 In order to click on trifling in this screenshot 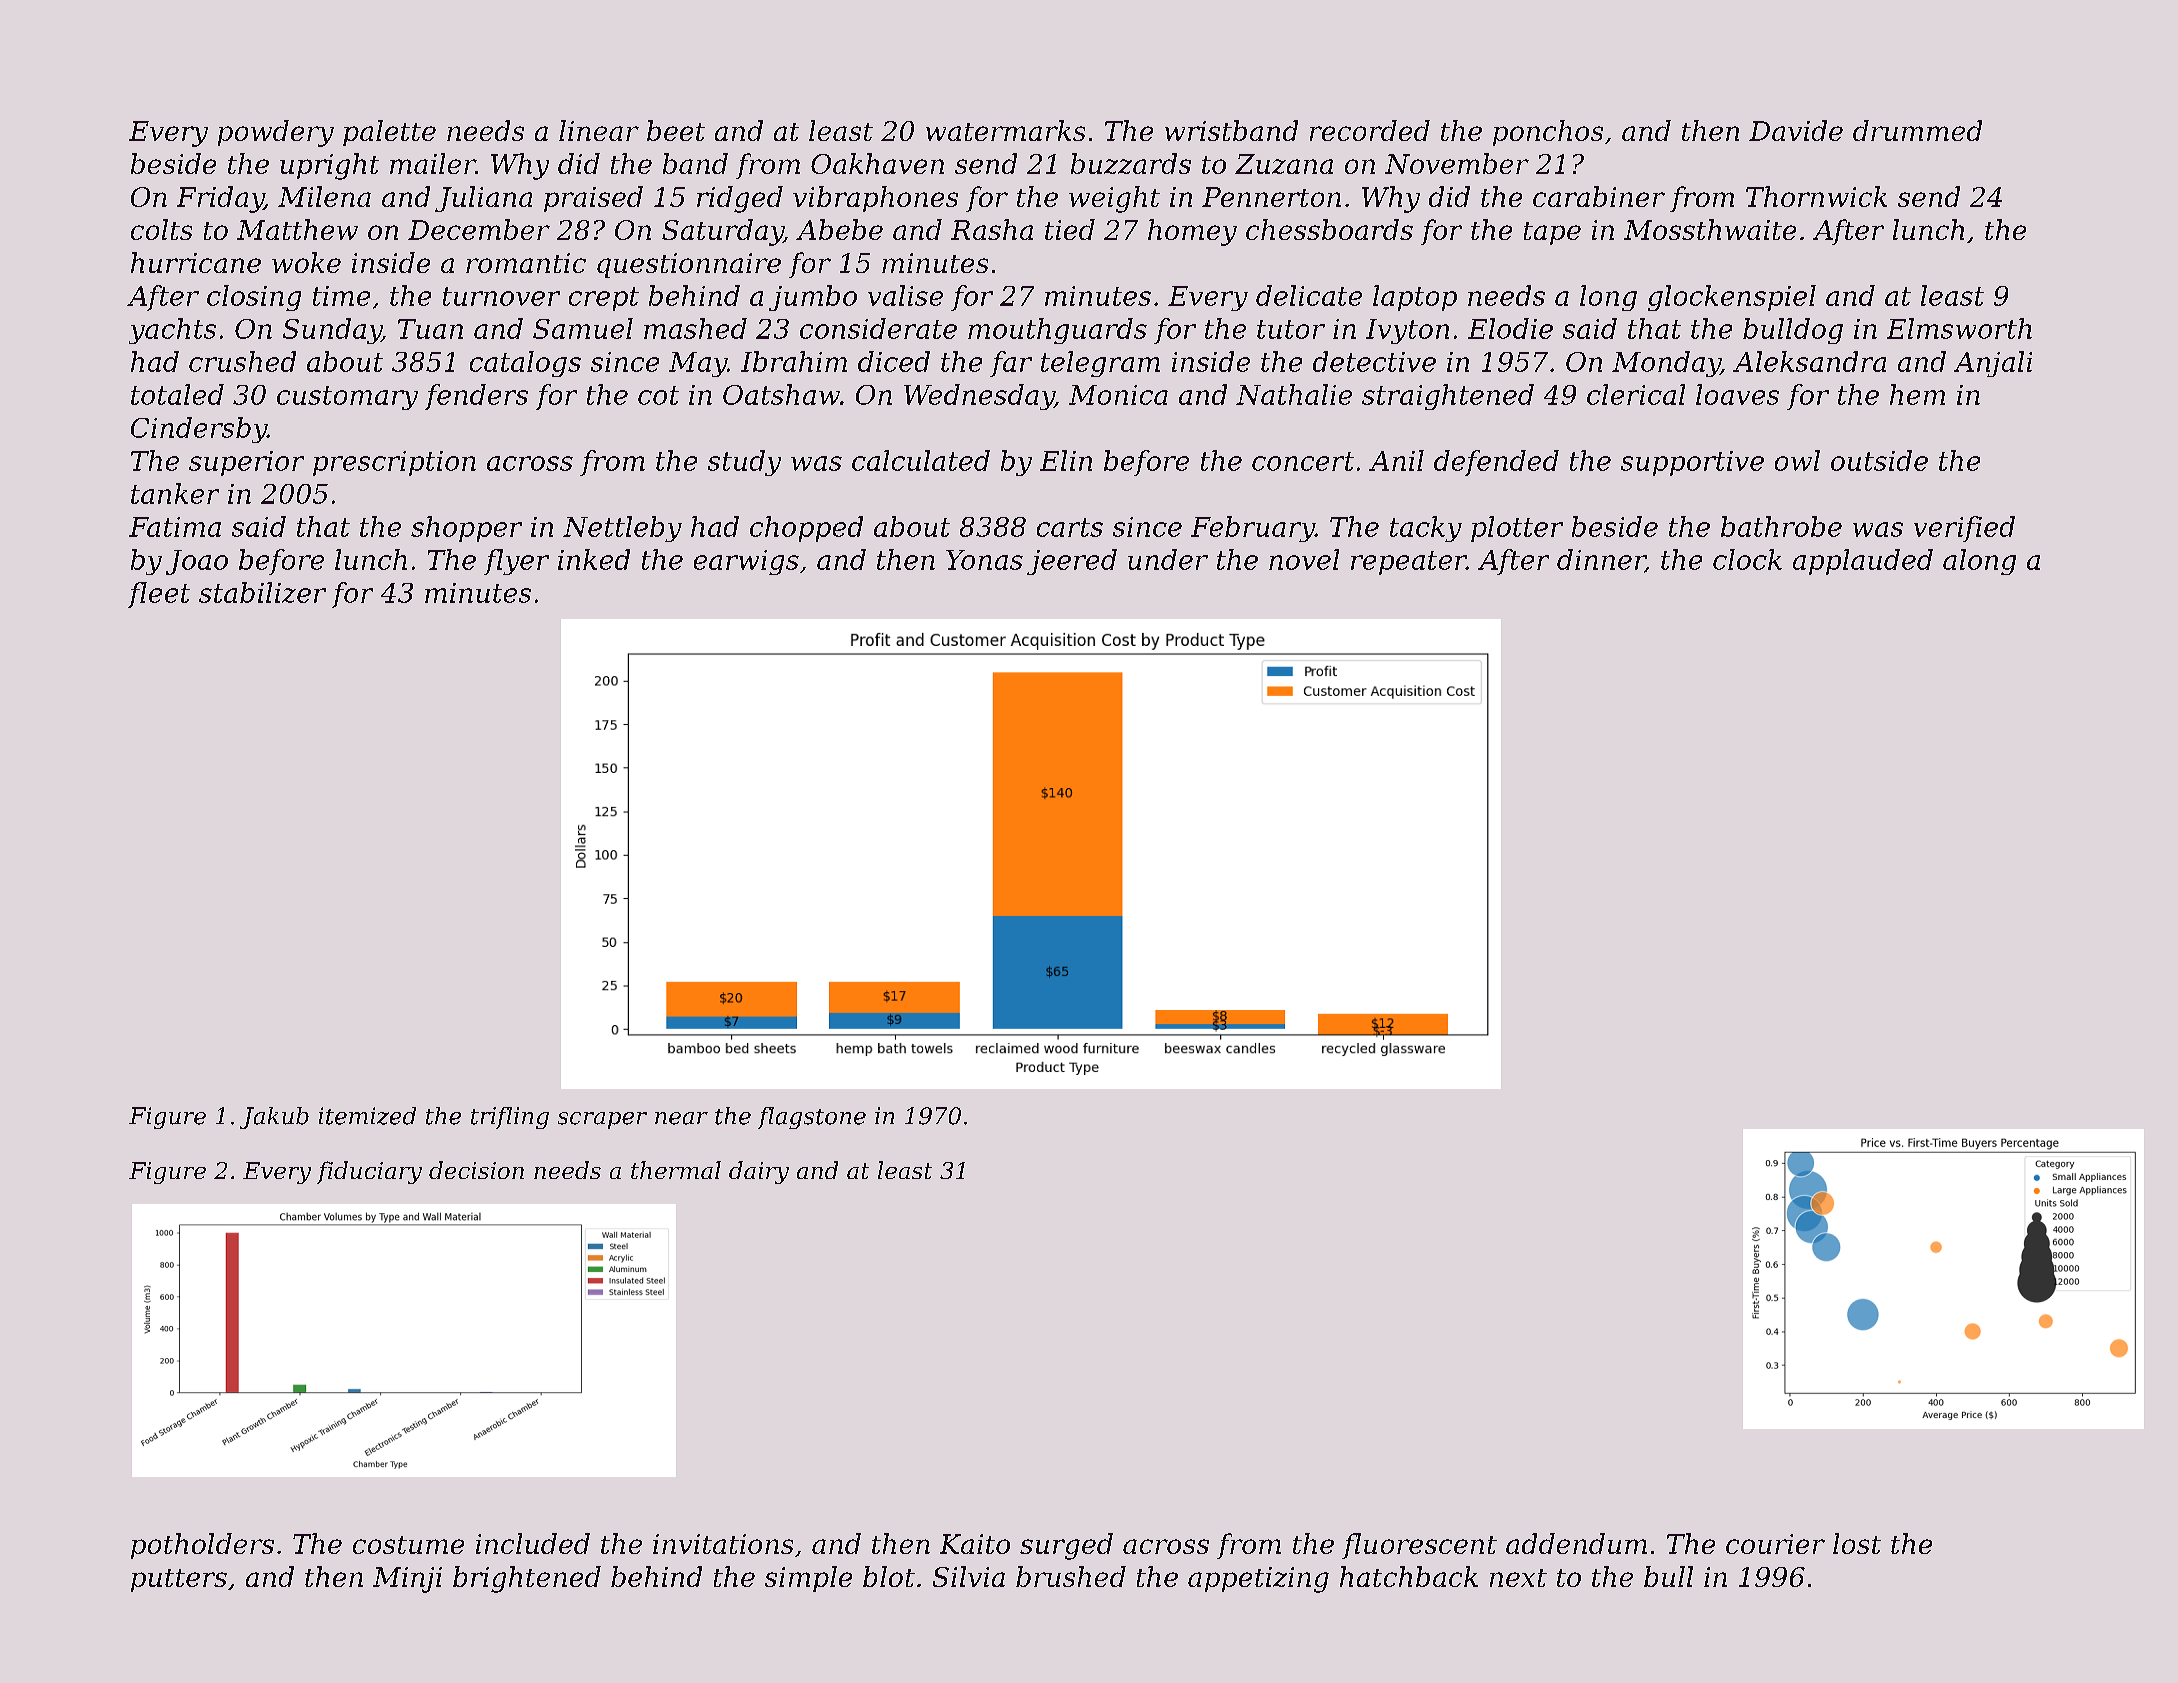, I will do `click(510, 1118)`.
